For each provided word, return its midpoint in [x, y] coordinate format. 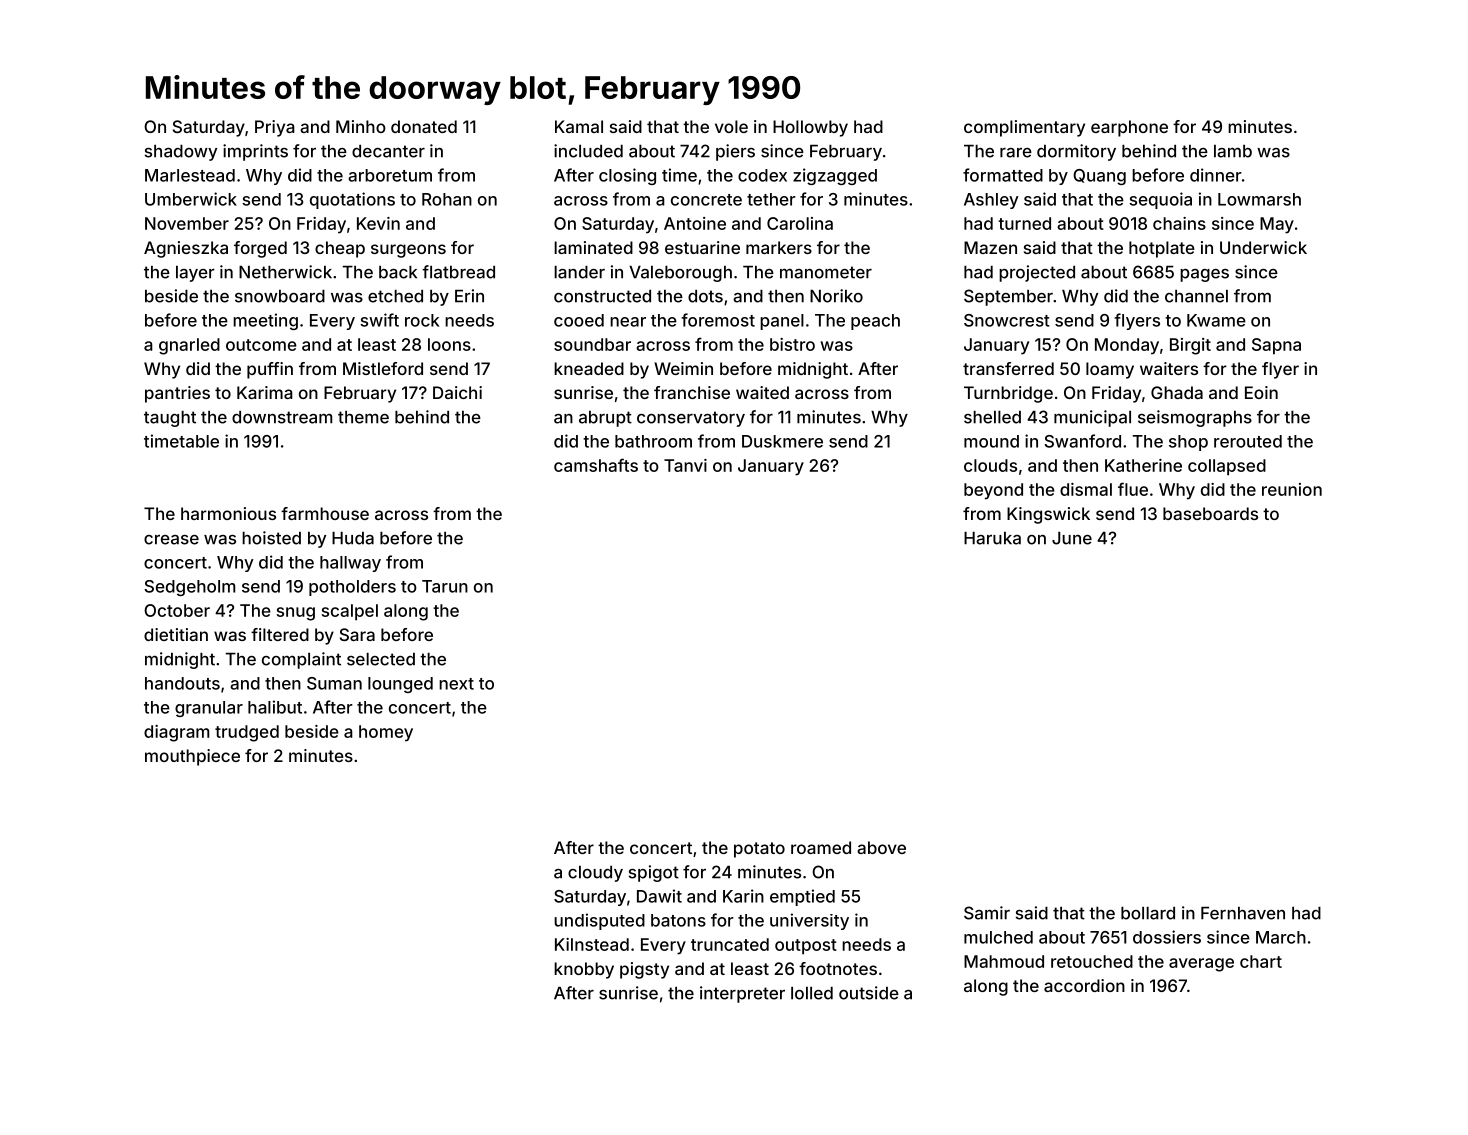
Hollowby [810, 128]
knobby [584, 970]
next [456, 684]
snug [296, 614]
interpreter [742, 994]
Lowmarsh [1259, 199]
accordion [1084, 985]
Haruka [992, 538]
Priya [275, 128]
